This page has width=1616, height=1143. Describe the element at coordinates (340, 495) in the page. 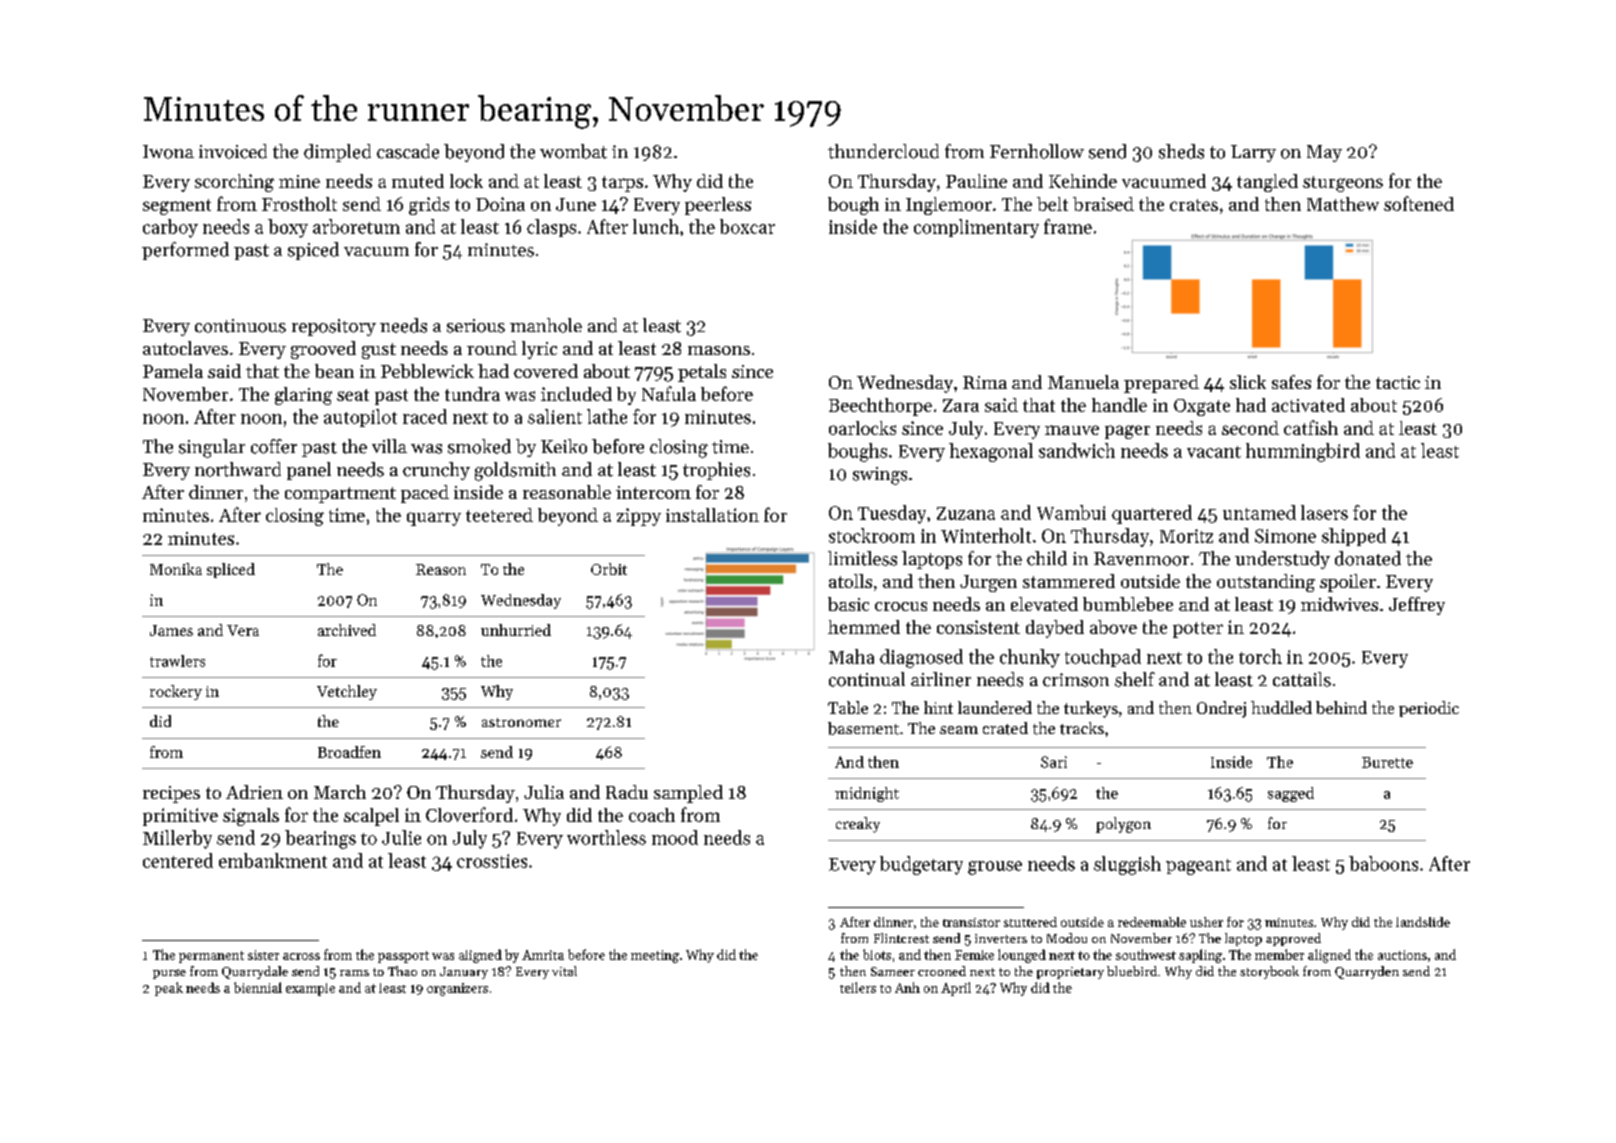

I see `compartment` at that location.
